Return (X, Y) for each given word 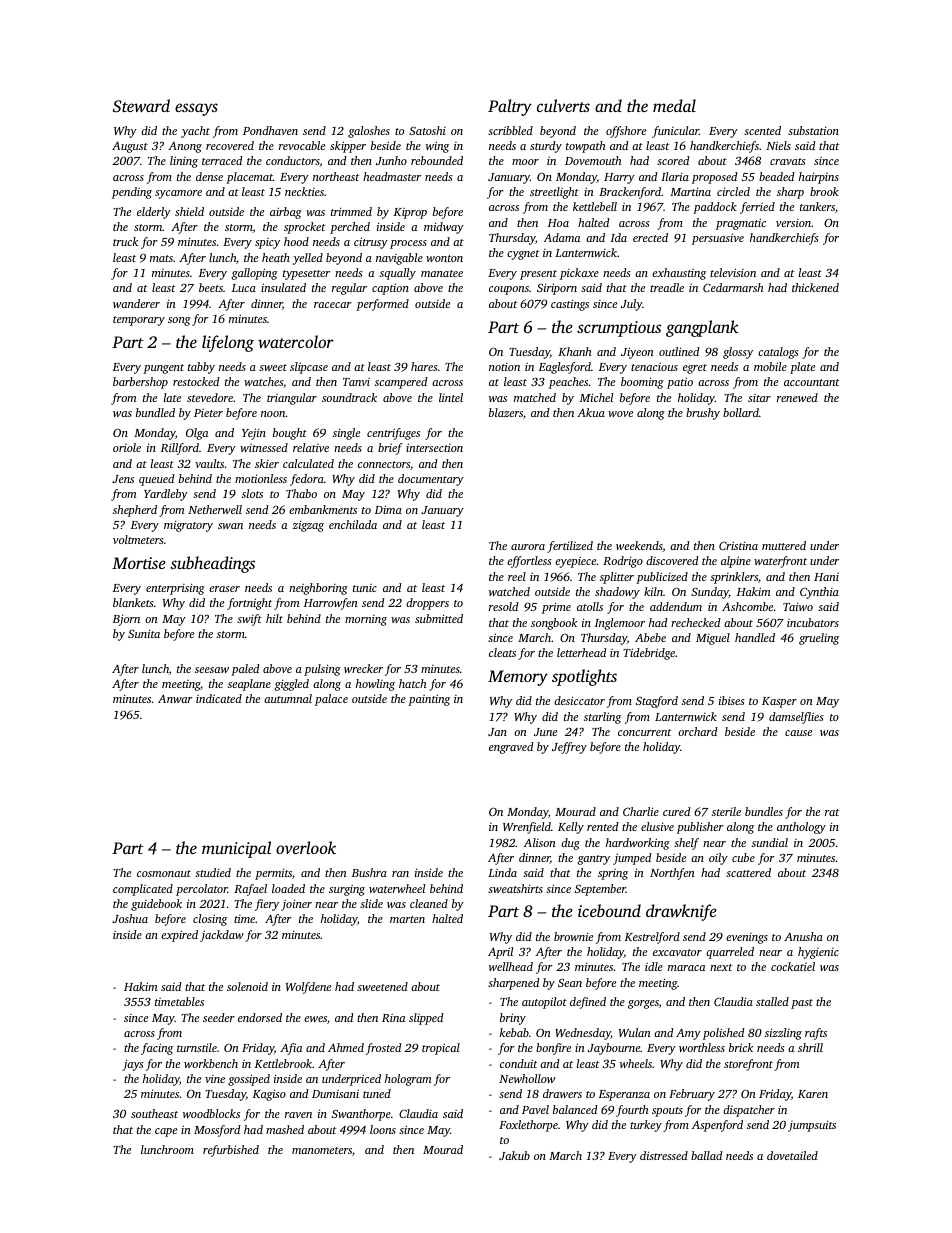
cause (798, 733)
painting (429, 700)
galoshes (369, 132)
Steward (141, 105)
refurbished (231, 1151)
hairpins (819, 178)
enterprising (175, 589)
